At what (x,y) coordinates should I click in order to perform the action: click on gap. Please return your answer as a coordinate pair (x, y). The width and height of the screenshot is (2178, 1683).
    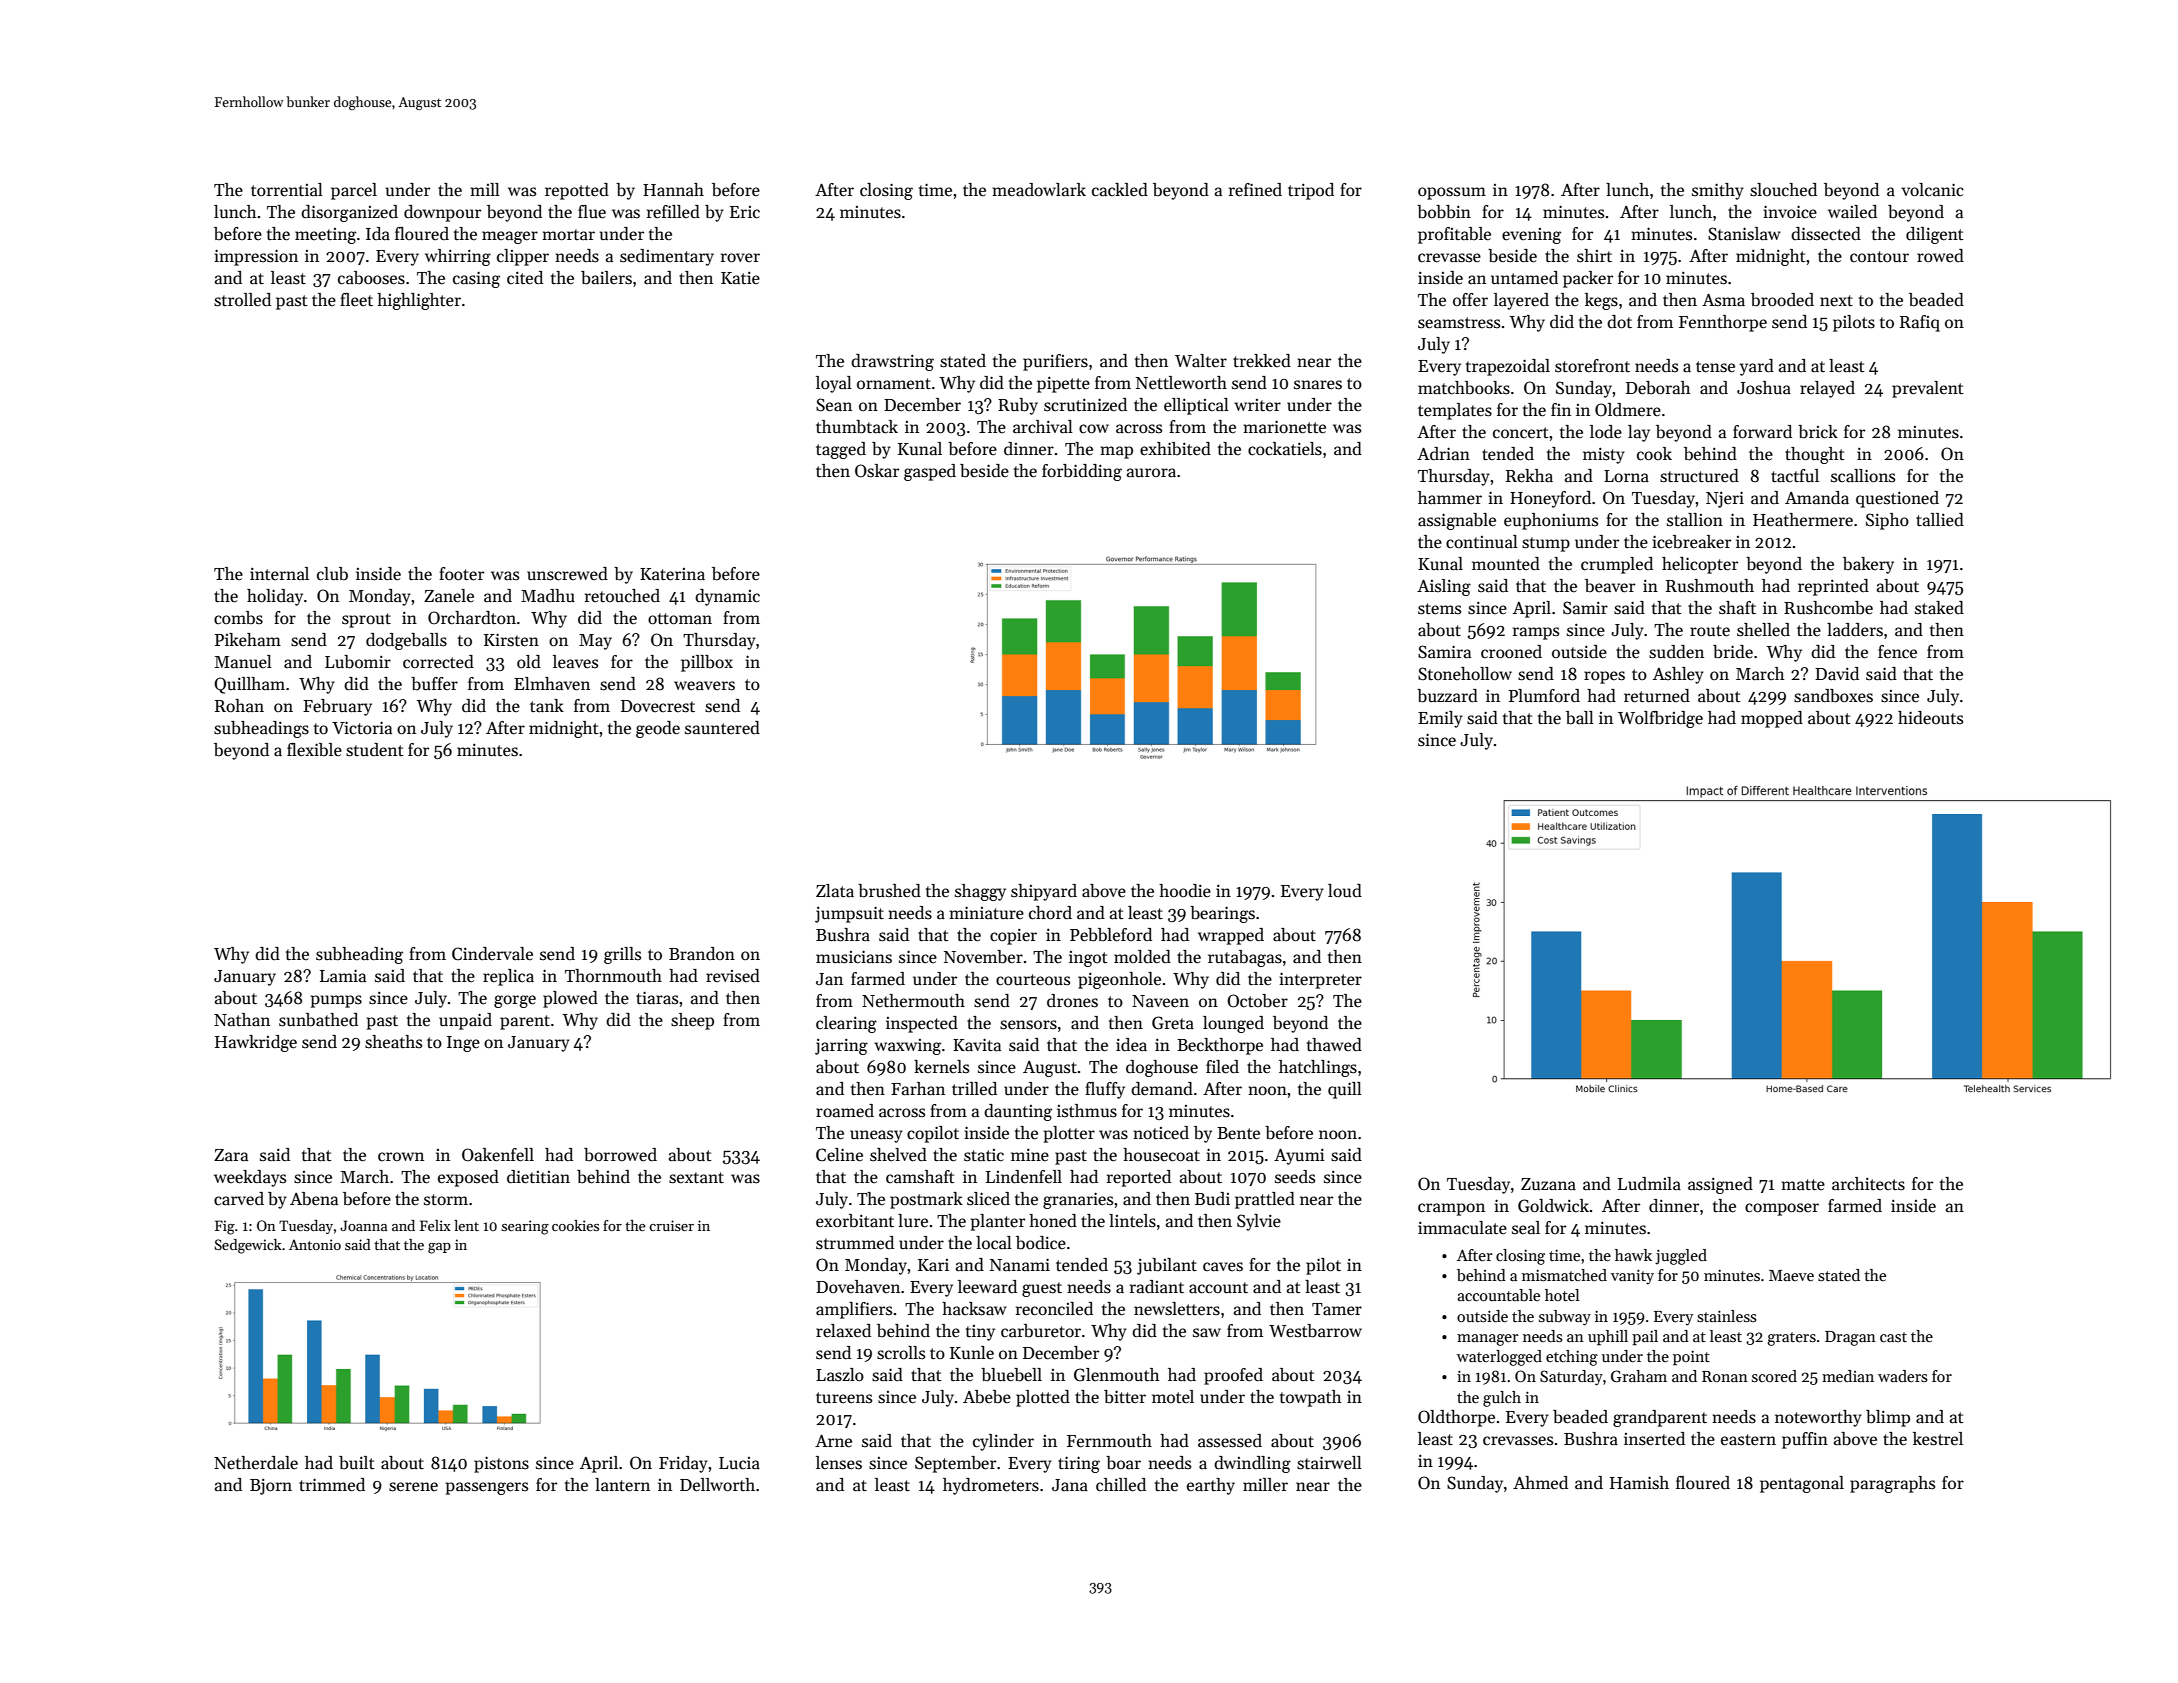
    Looking at the image, I should click on (439, 1248).
